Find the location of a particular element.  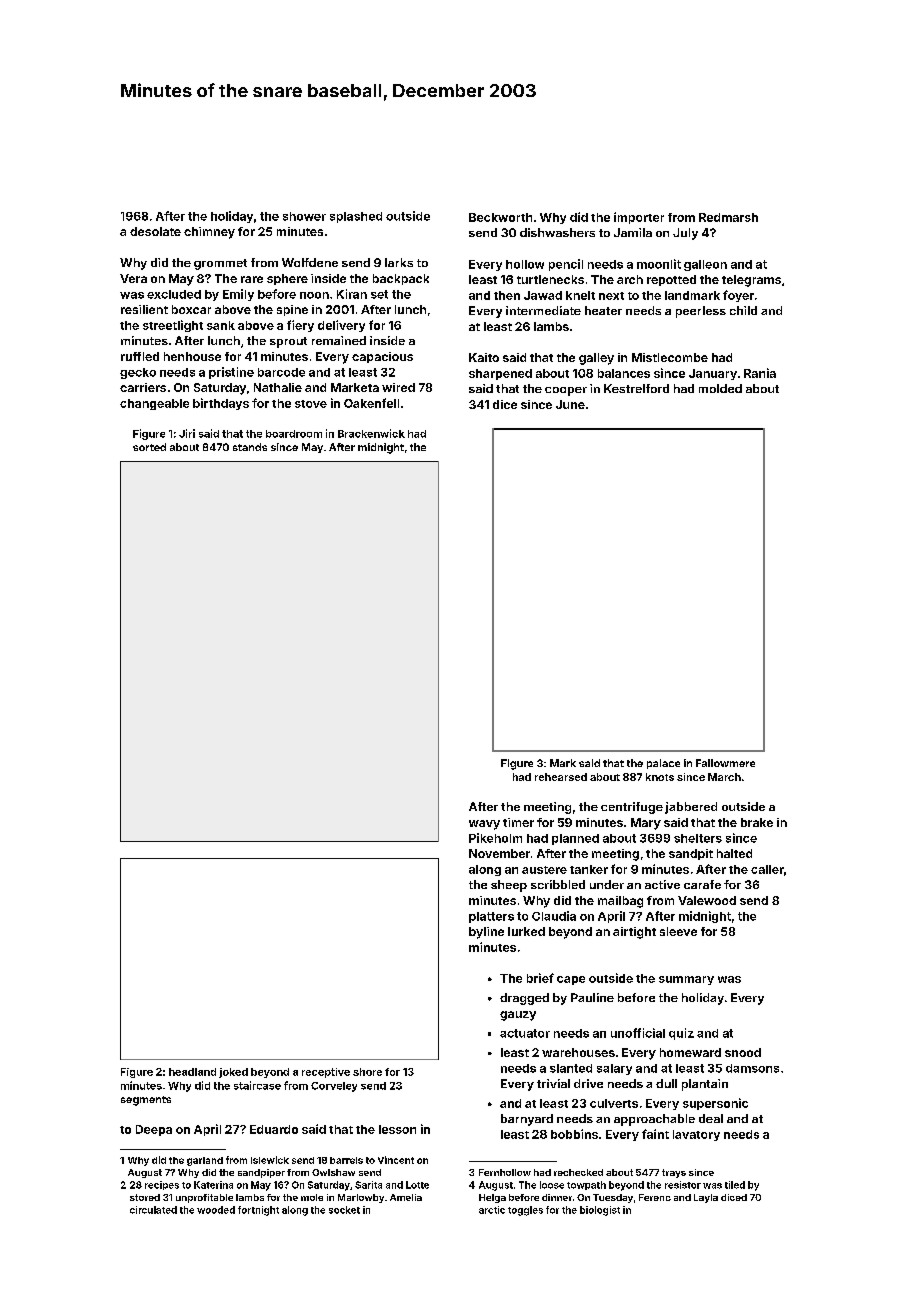

socket is located at coordinates (344, 1210).
